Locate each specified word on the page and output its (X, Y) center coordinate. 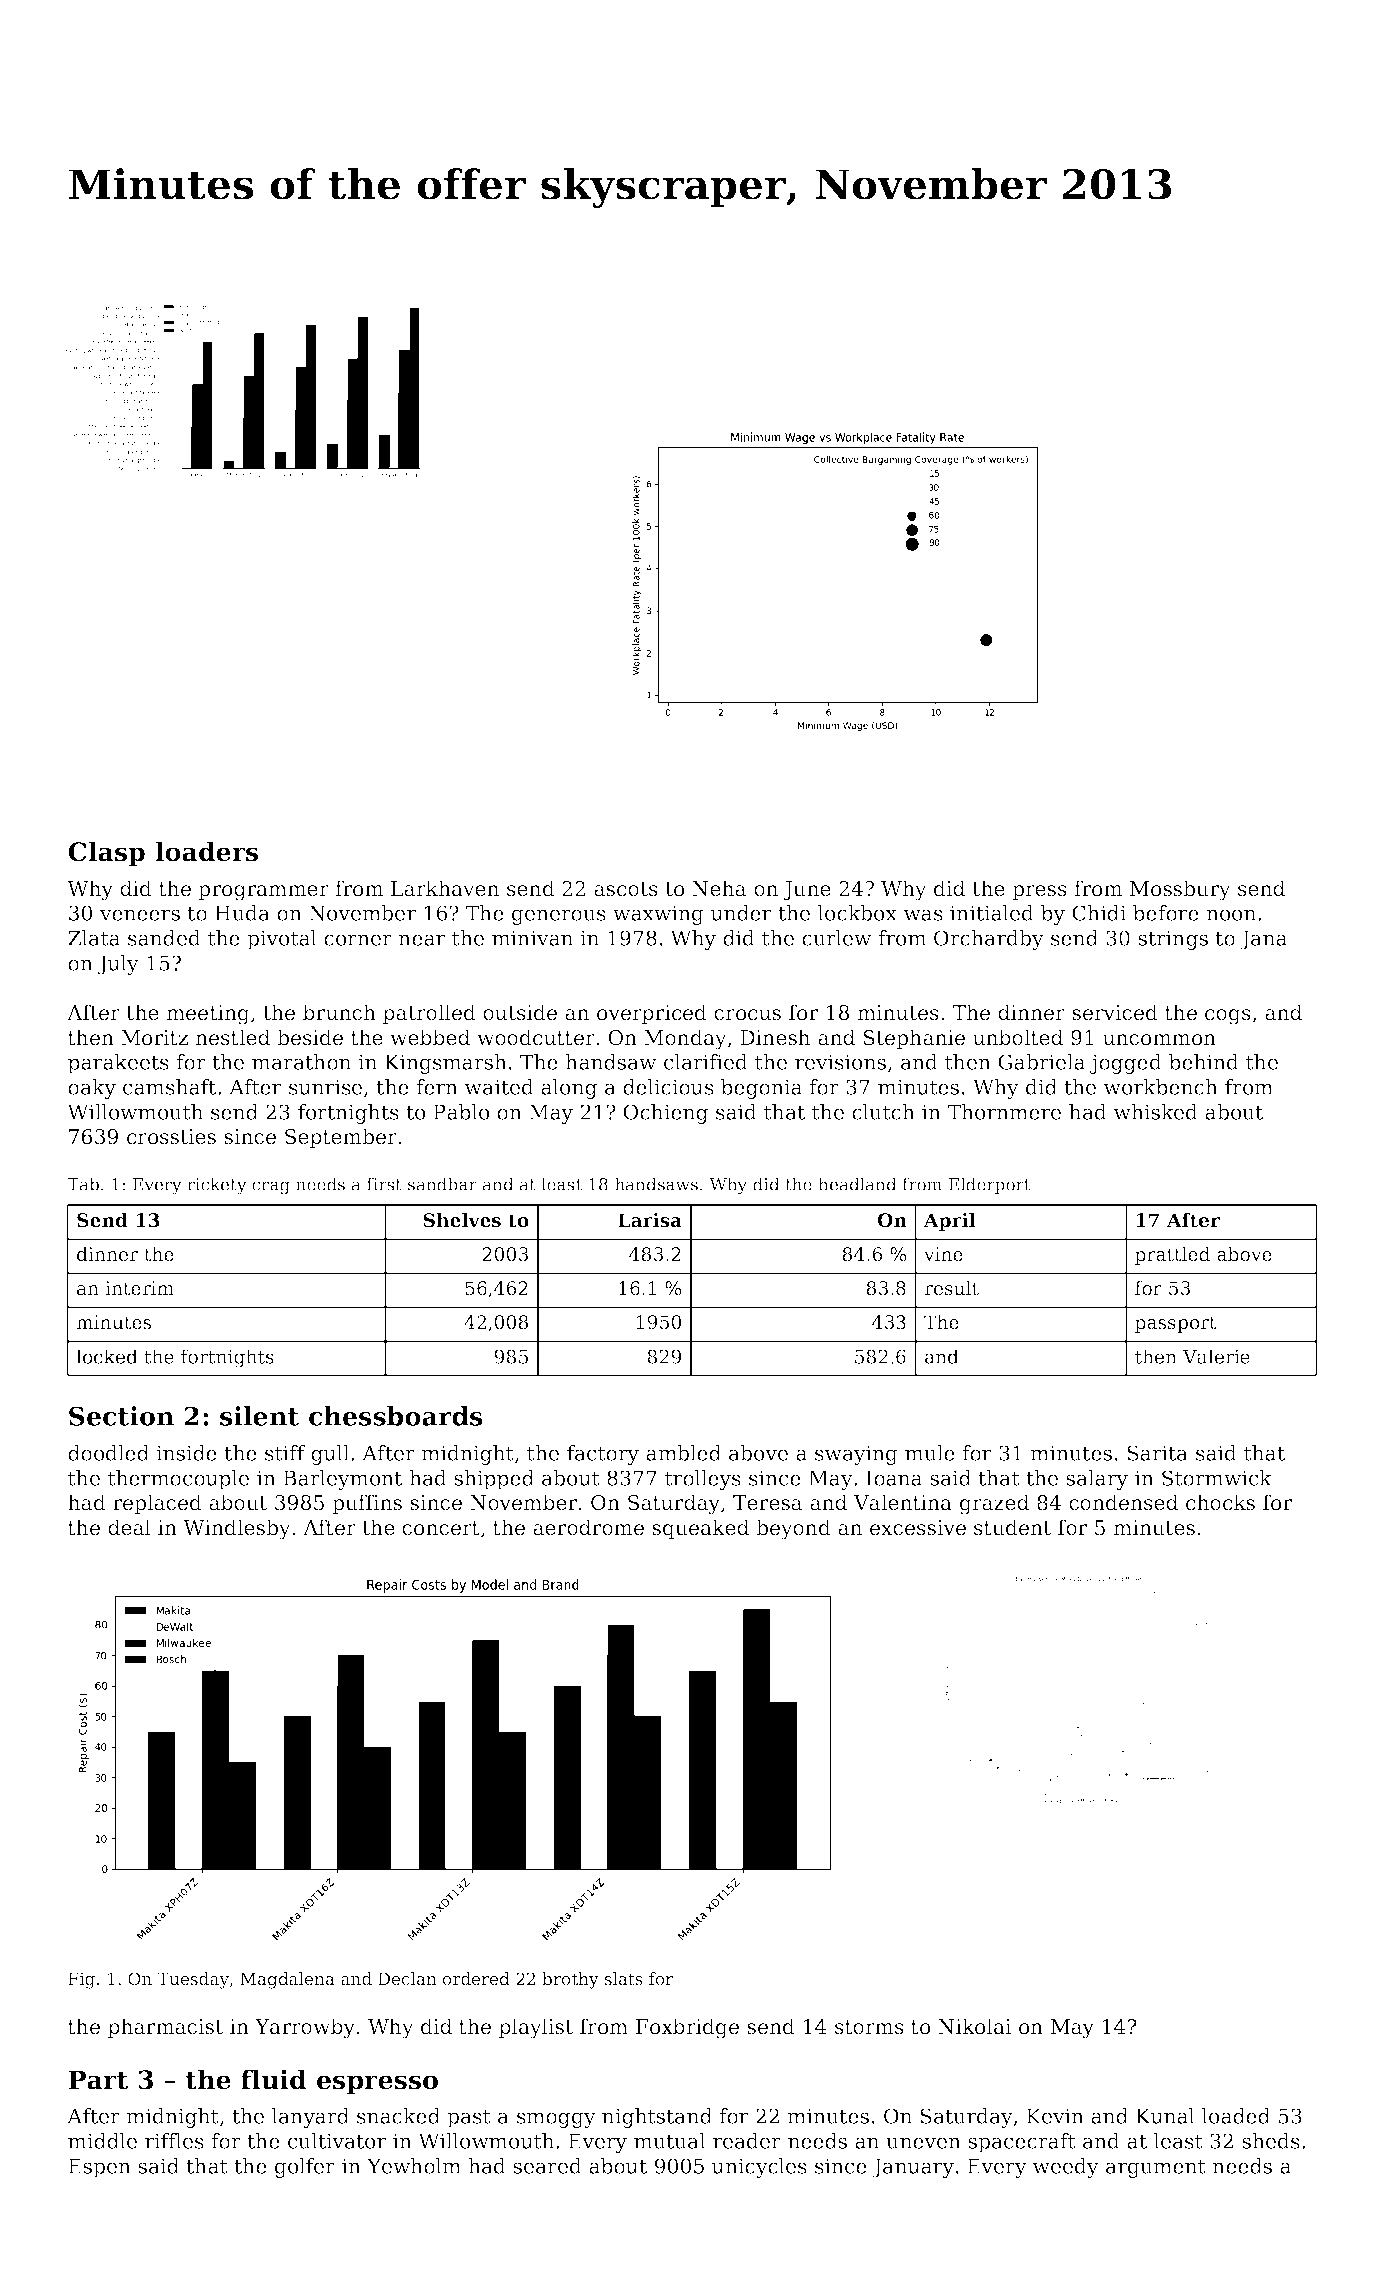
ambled (683, 1453)
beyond (793, 1529)
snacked (398, 2116)
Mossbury (1180, 890)
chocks (1220, 1502)
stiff (285, 1453)
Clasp (106, 854)
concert (441, 1528)
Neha (719, 888)
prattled (1172, 1256)
